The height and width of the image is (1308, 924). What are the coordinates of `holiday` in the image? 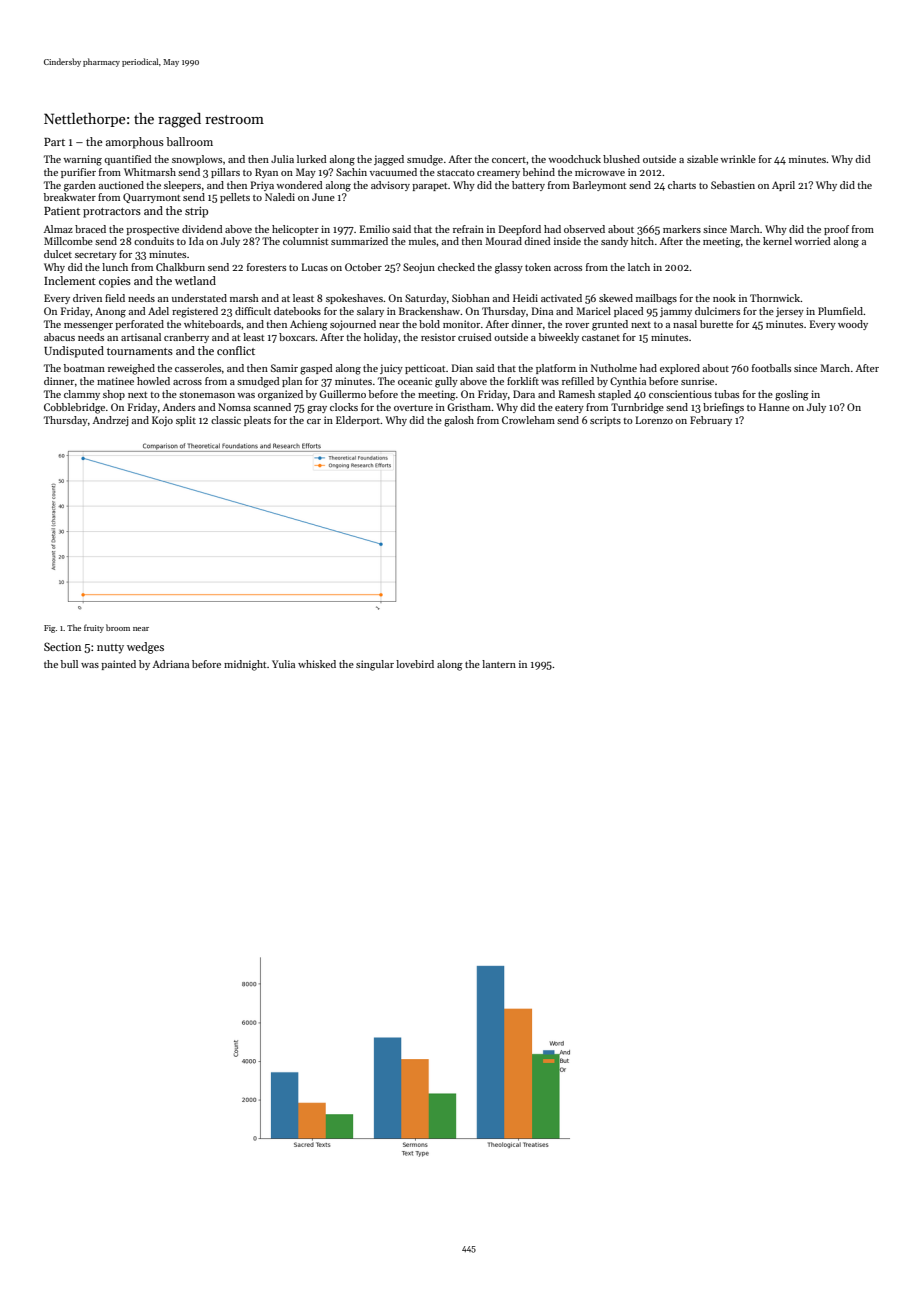 It's located at (381, 338).
